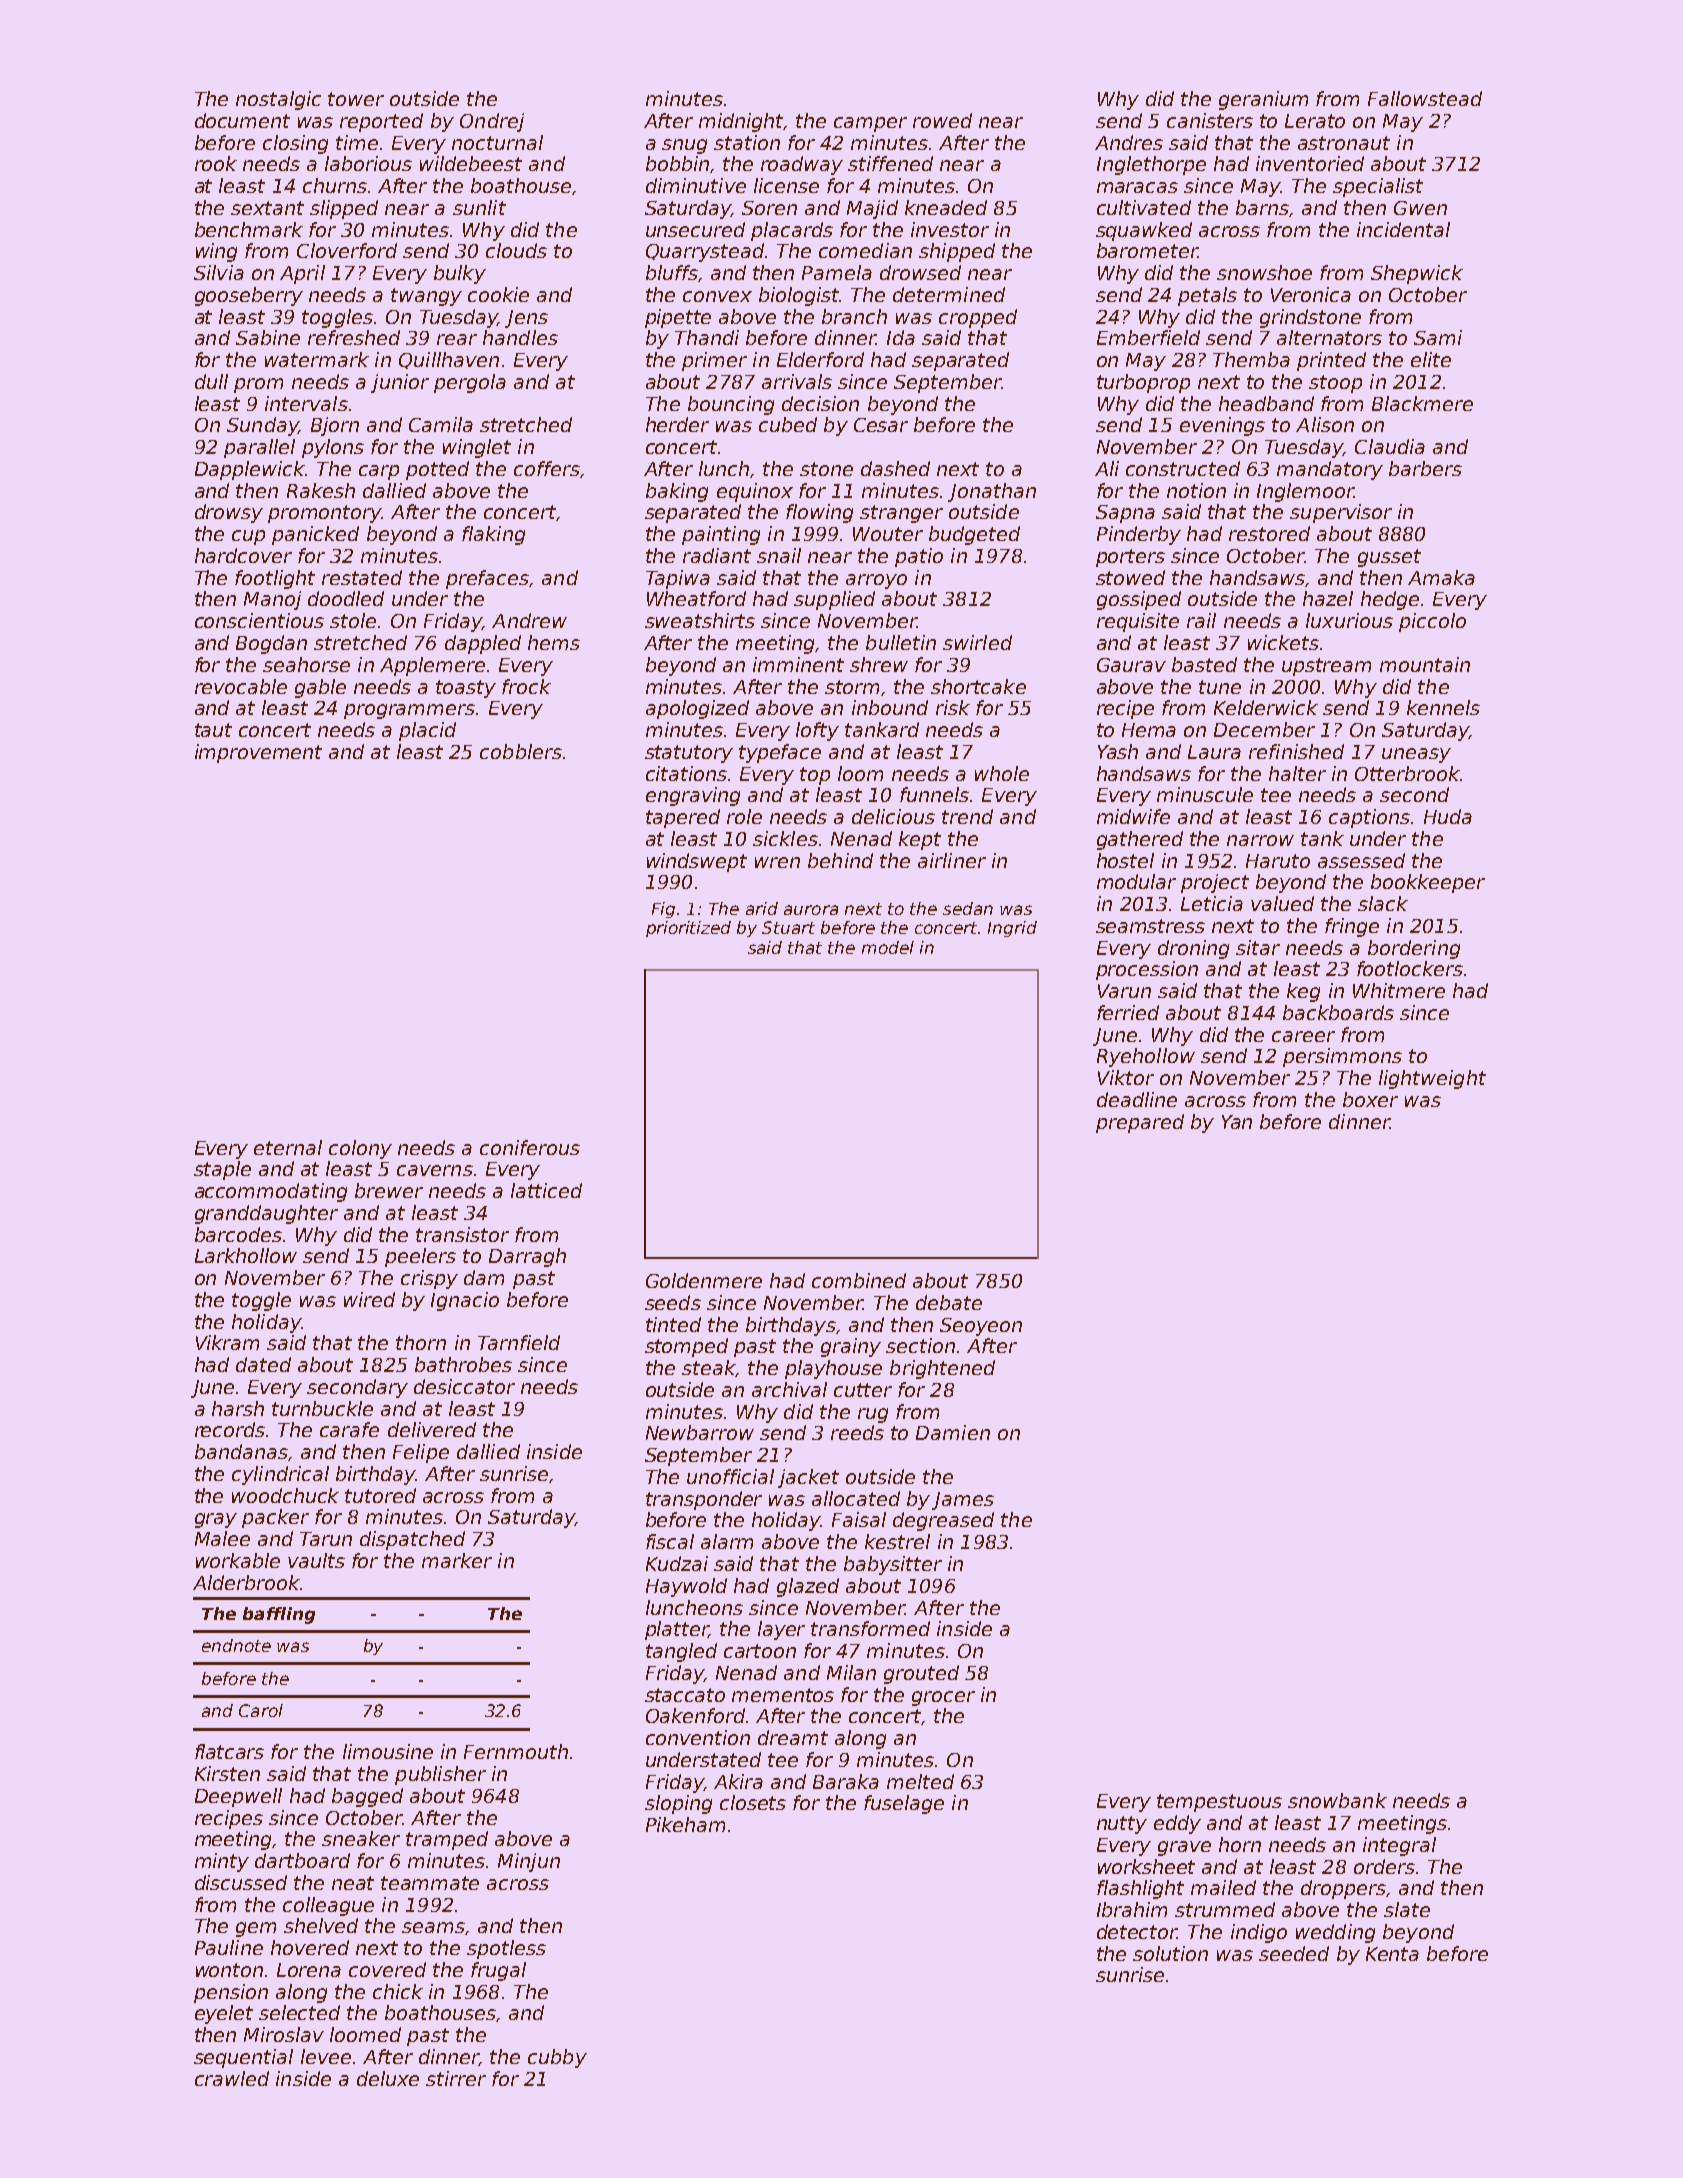  I want to click on wickets, so click(1283, 642).
